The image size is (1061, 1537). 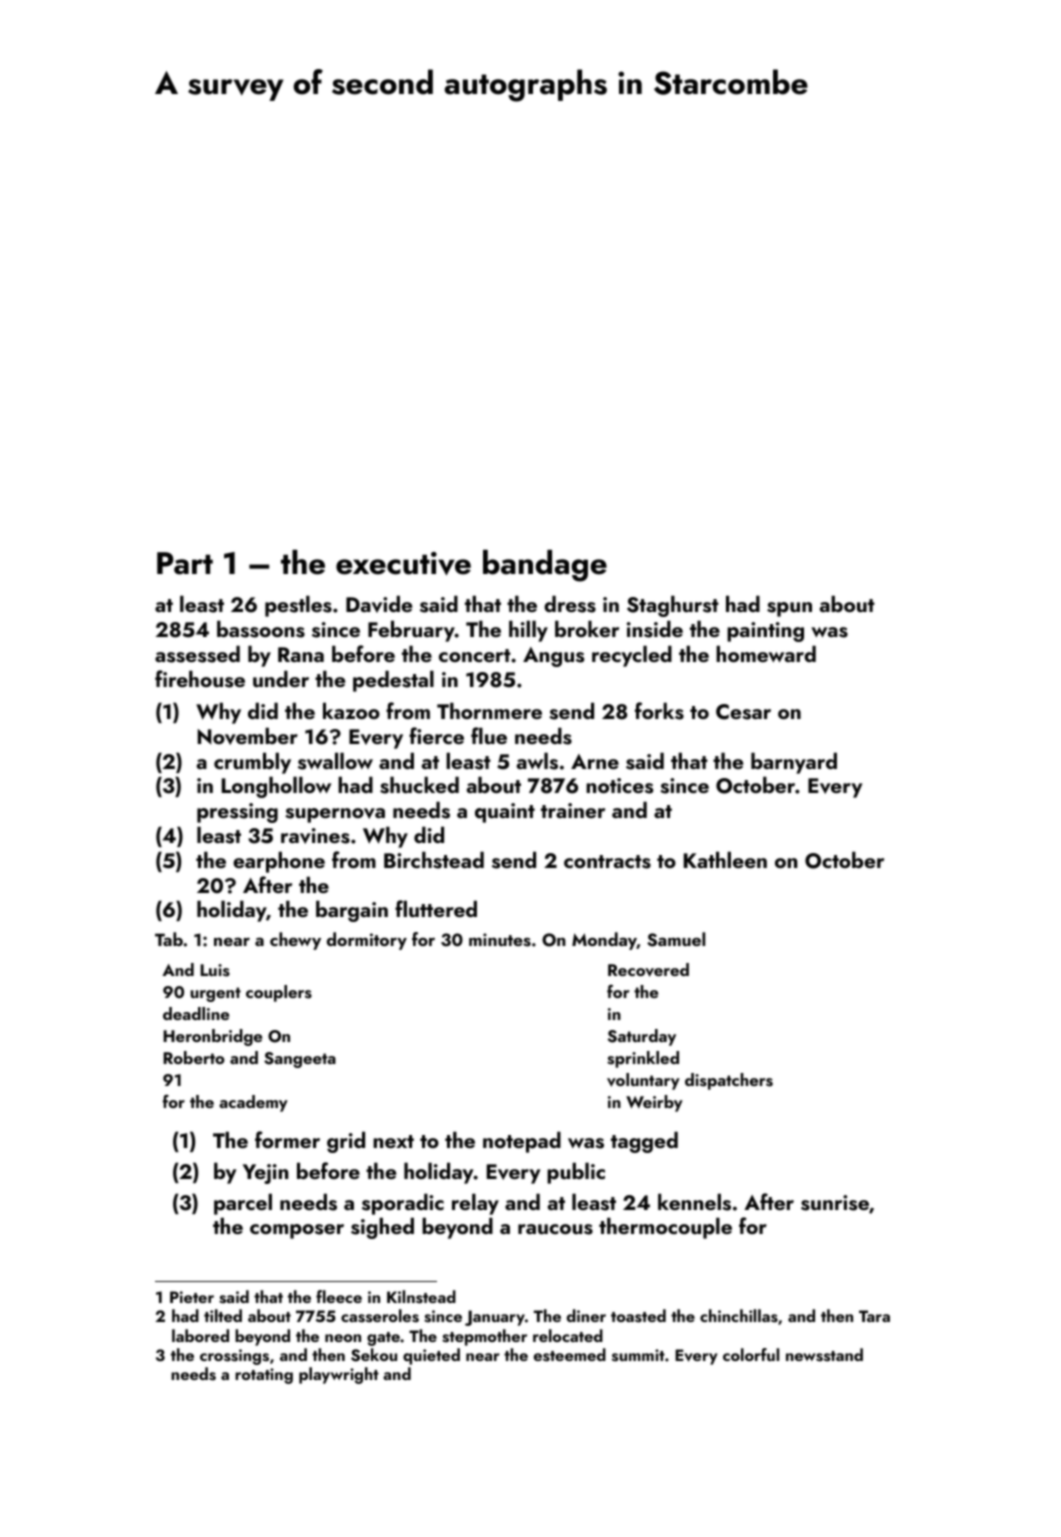 What do you see at coordinates (297, 1231) in the image?
I see `composer` at bounding box center [297, 1231].
